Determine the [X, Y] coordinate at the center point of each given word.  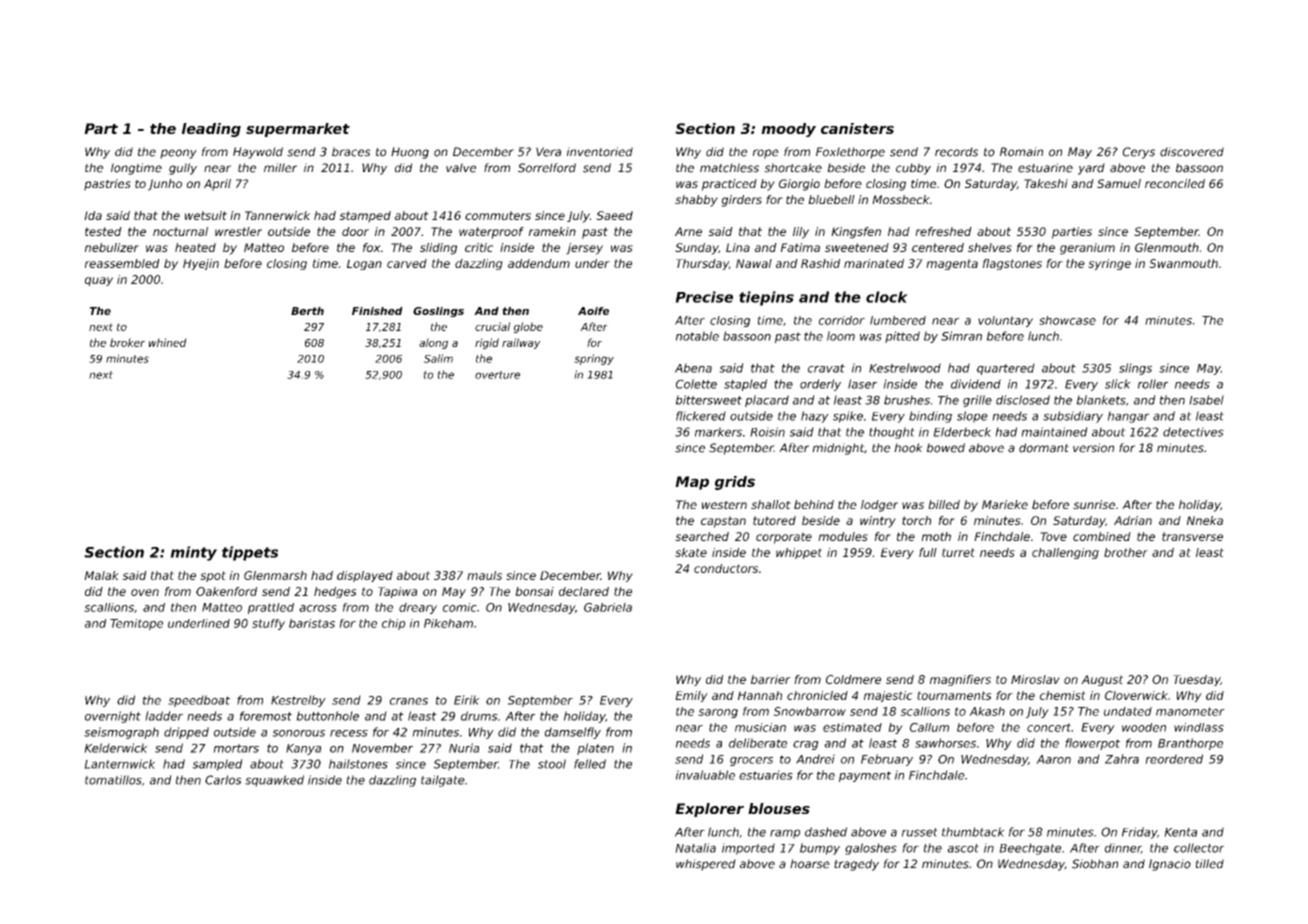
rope [766, 154]
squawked [274, 781]
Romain [1021, 152]
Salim [438, 358]
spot [213, 576]
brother [1126, 552]
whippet [799, 553]
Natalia [695, 848]
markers [718, 432]
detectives [1193, 432]
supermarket [298, 130]
